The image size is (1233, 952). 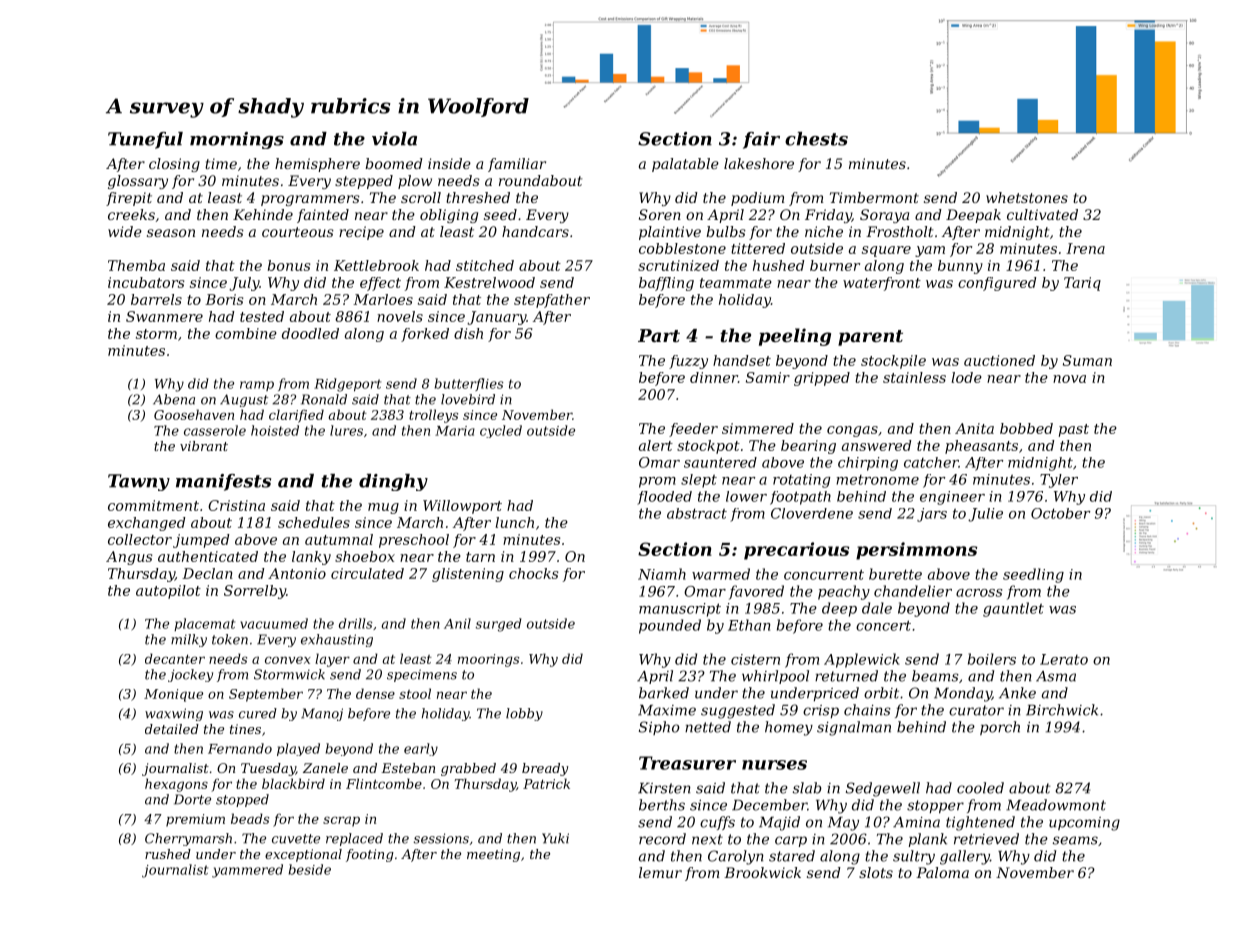 What do you see at coordinates (1027, 197) in the document?
I see `whetstones` at bounding box center [1027, 197].
